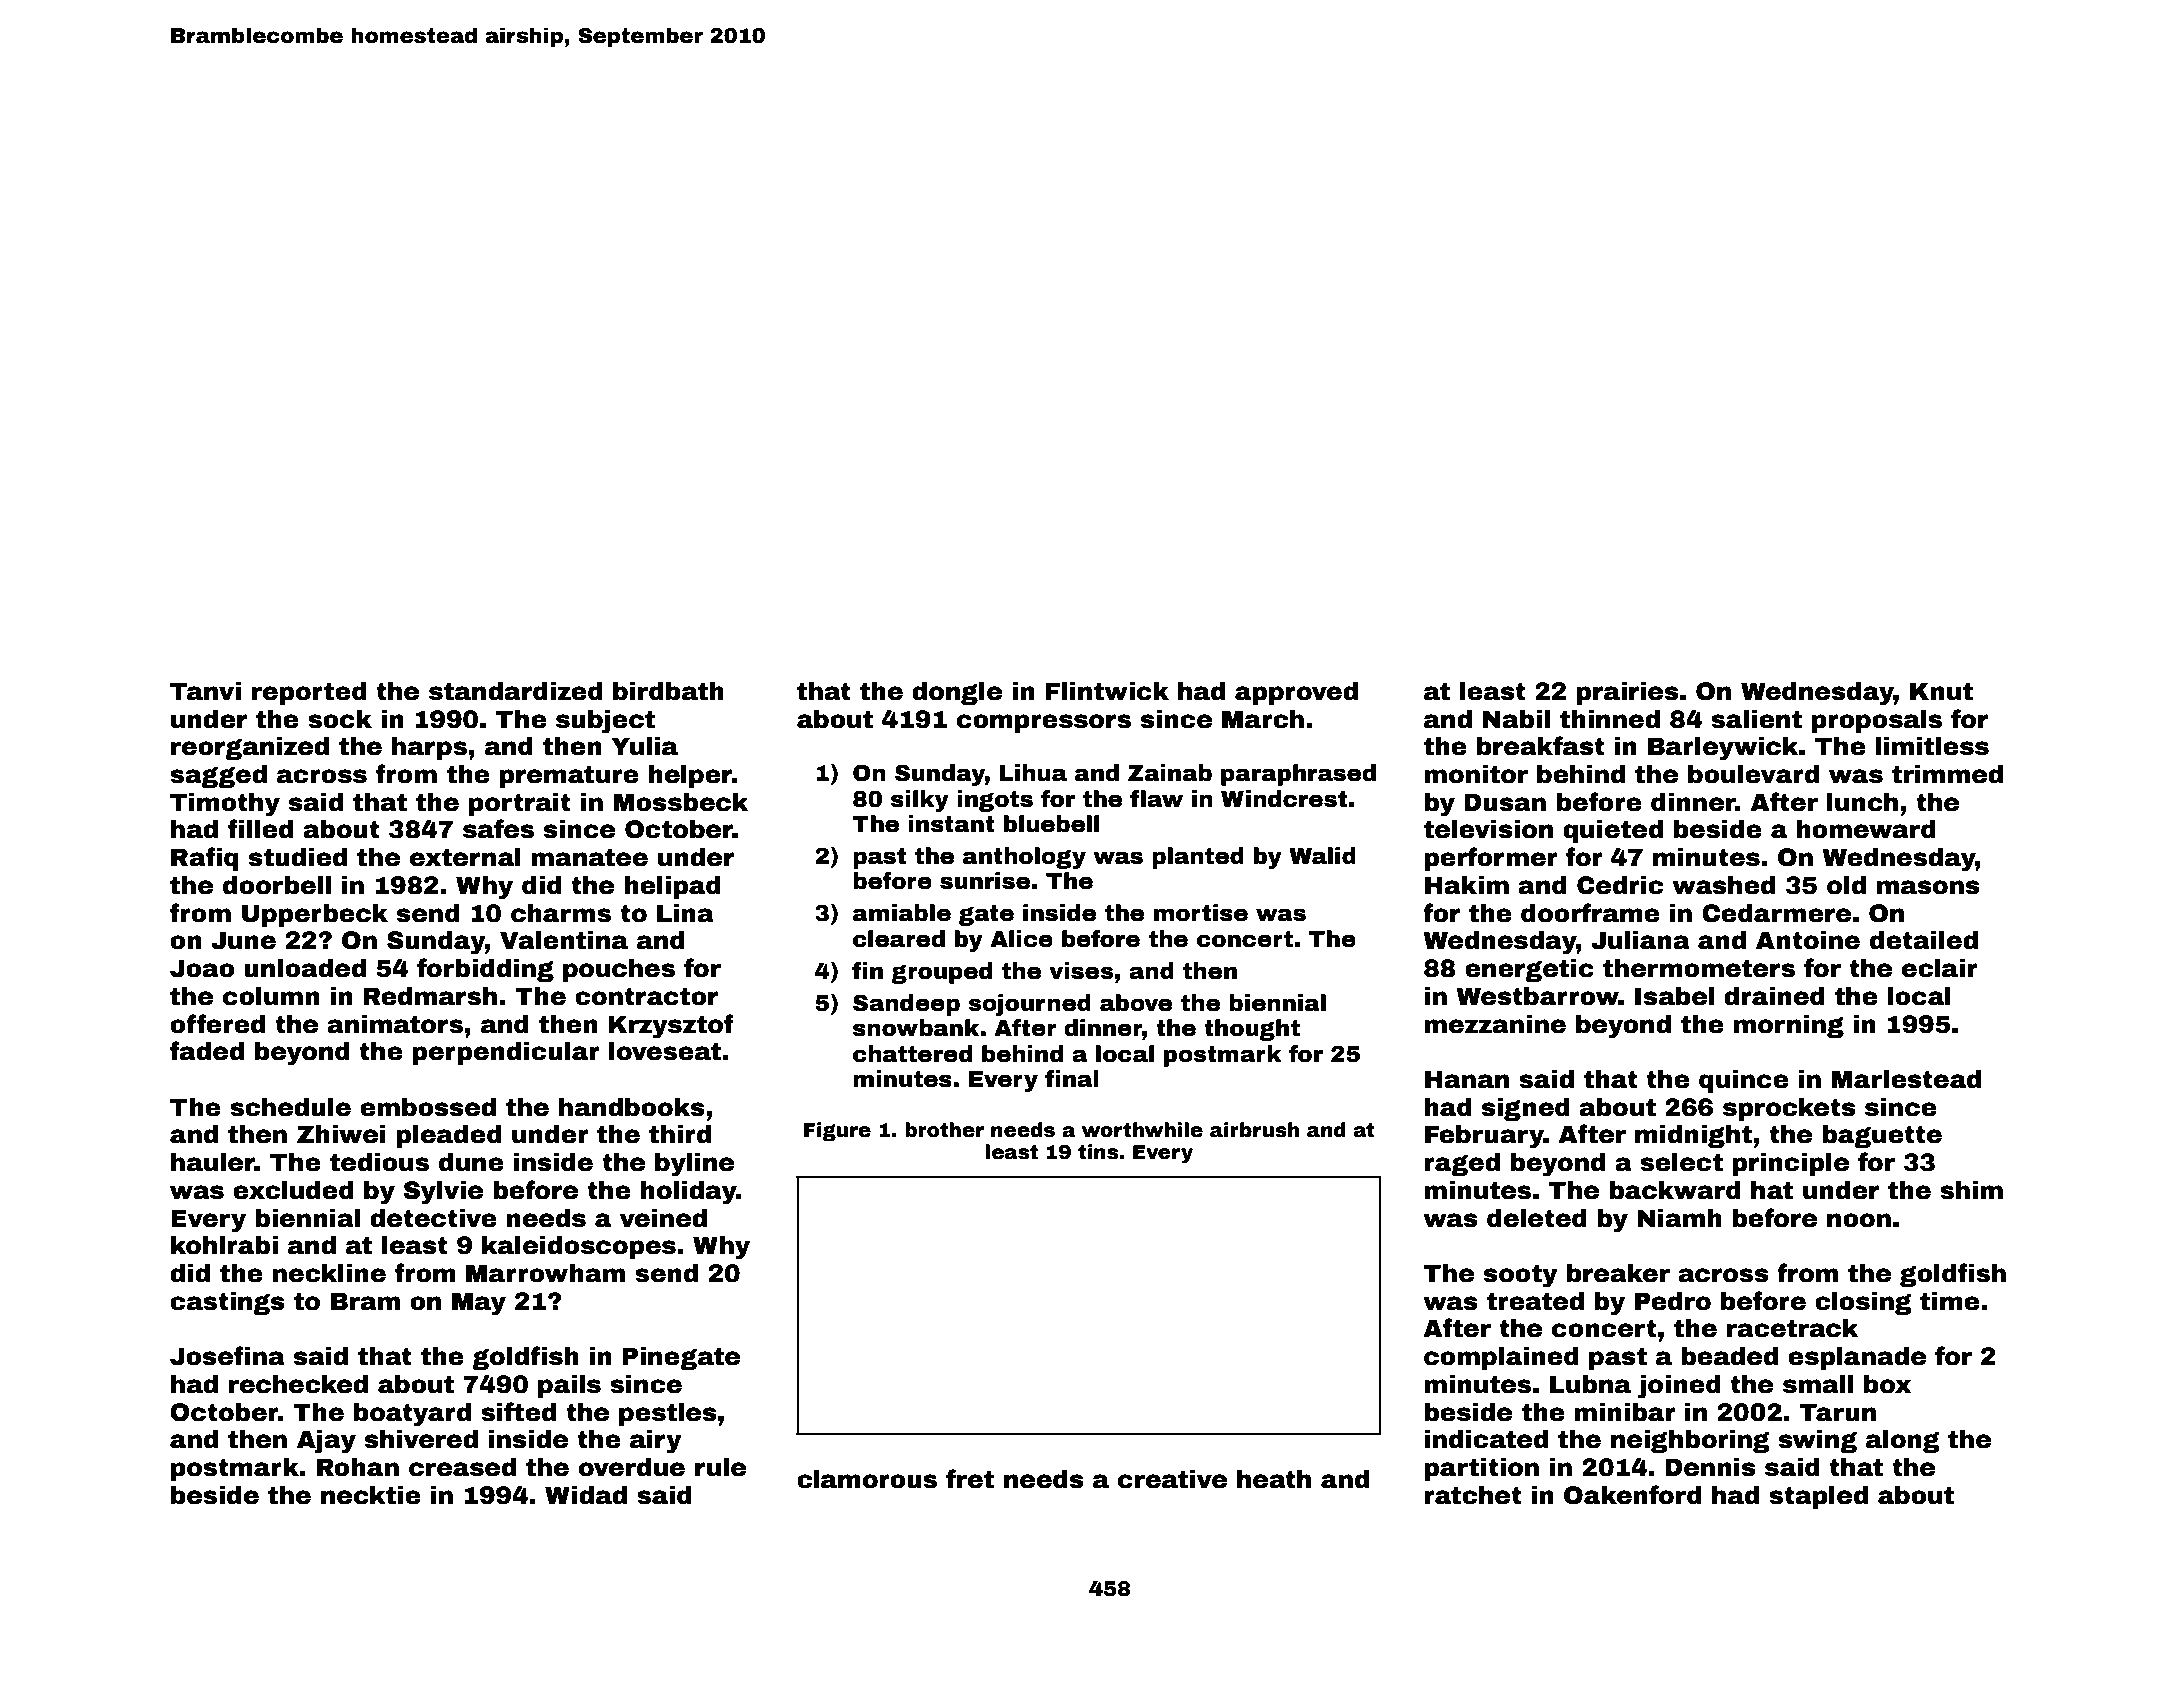  Describe the element at coordinates (1098, 1152) in the page. I see `tins` at that location.
